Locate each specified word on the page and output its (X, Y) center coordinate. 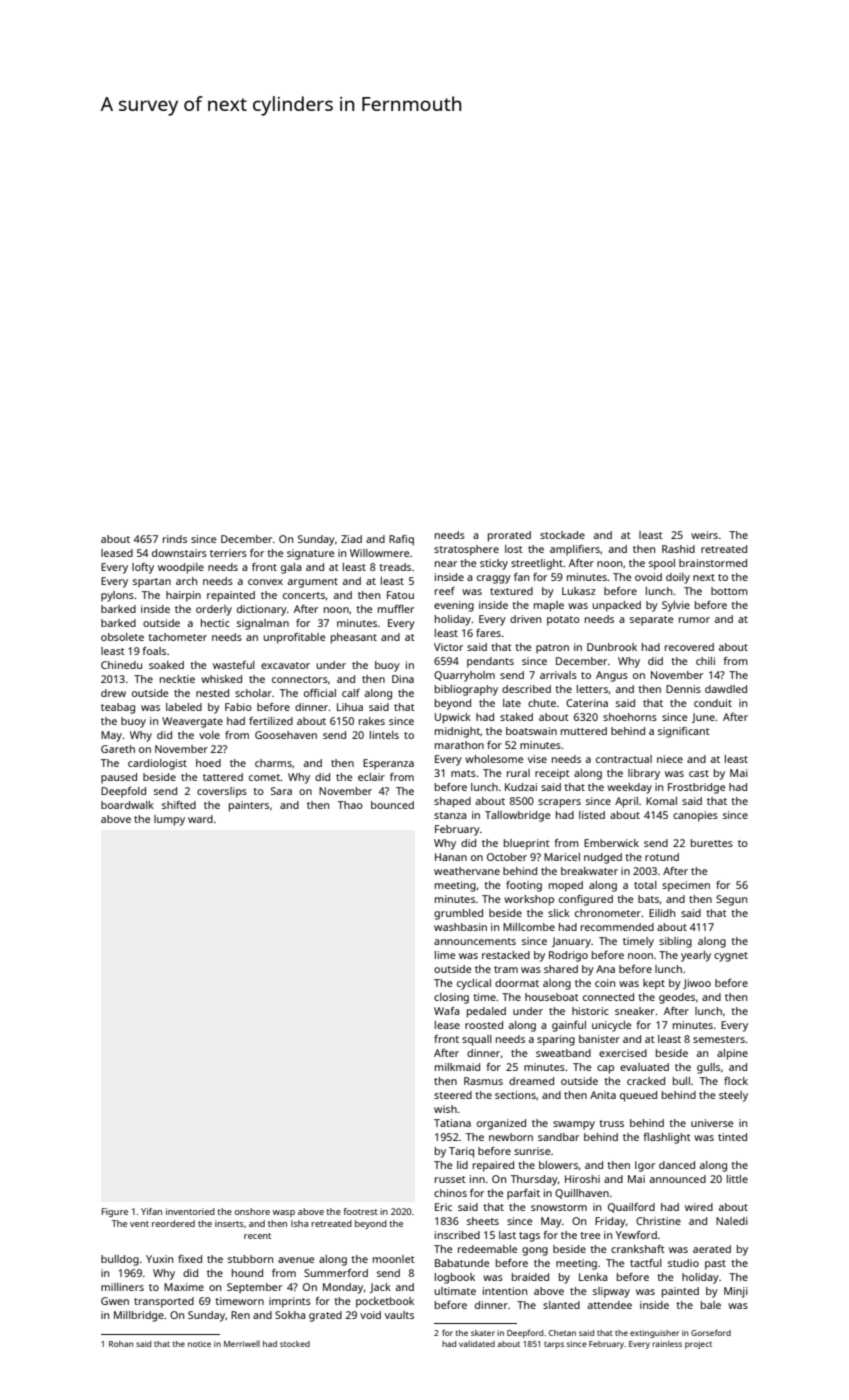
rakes (372, 721)
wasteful (234, 665)
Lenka (593, 1277)
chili (705, 661)
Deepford (525, 1333)
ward (200, 819)
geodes (677, 998)
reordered (173, 1223)
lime (445, 955)
